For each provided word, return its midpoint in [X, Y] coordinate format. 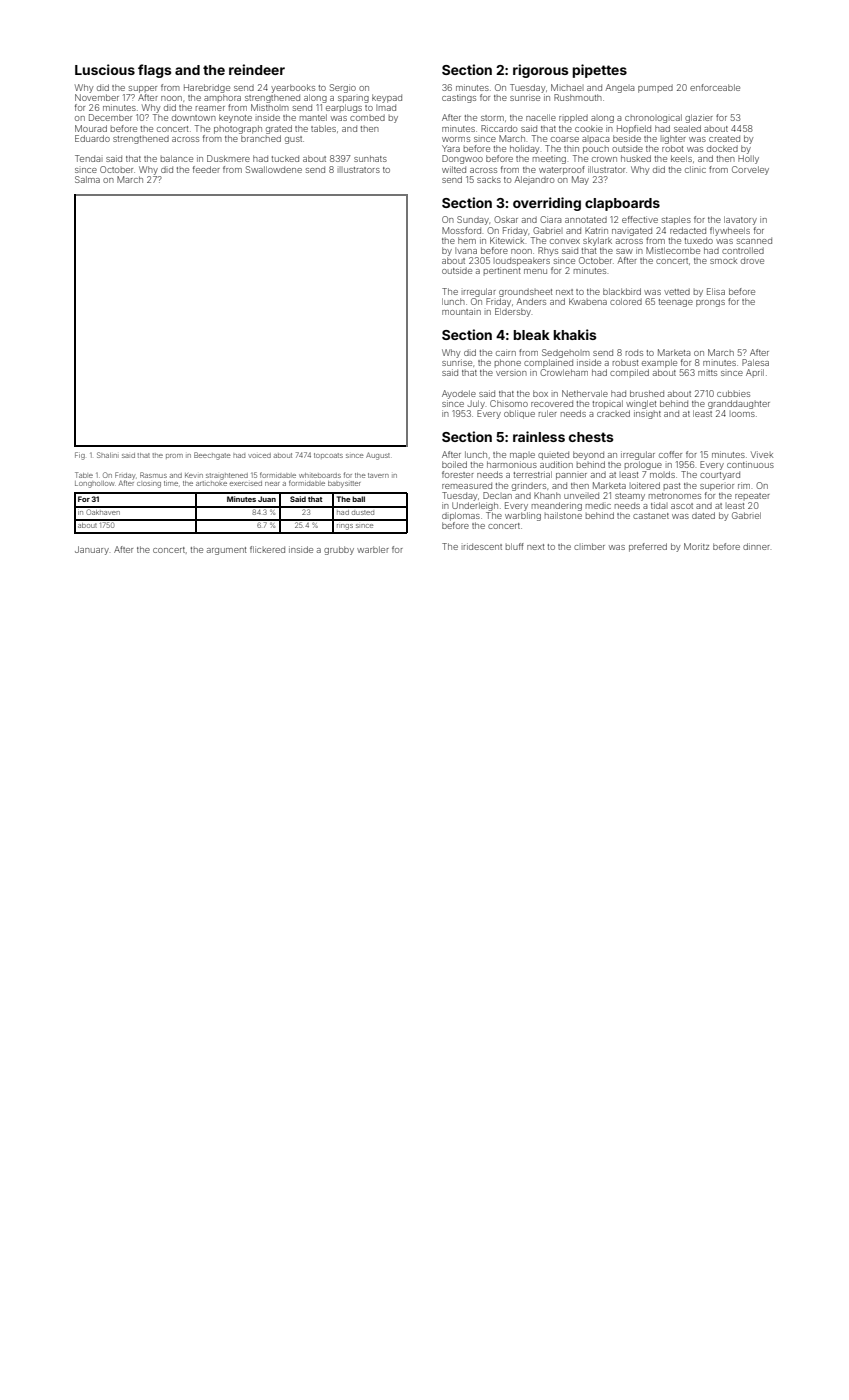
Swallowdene [274, 169]
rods [634, 352]
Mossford [461, 230]
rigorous [541, 71]
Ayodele [459, 394]
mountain [461, 311]
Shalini [108, 455]
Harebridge [207, 88]
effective [640, 219]
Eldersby [513, 312]
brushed [647, 393]
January [92, 550]
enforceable [715, 87]
